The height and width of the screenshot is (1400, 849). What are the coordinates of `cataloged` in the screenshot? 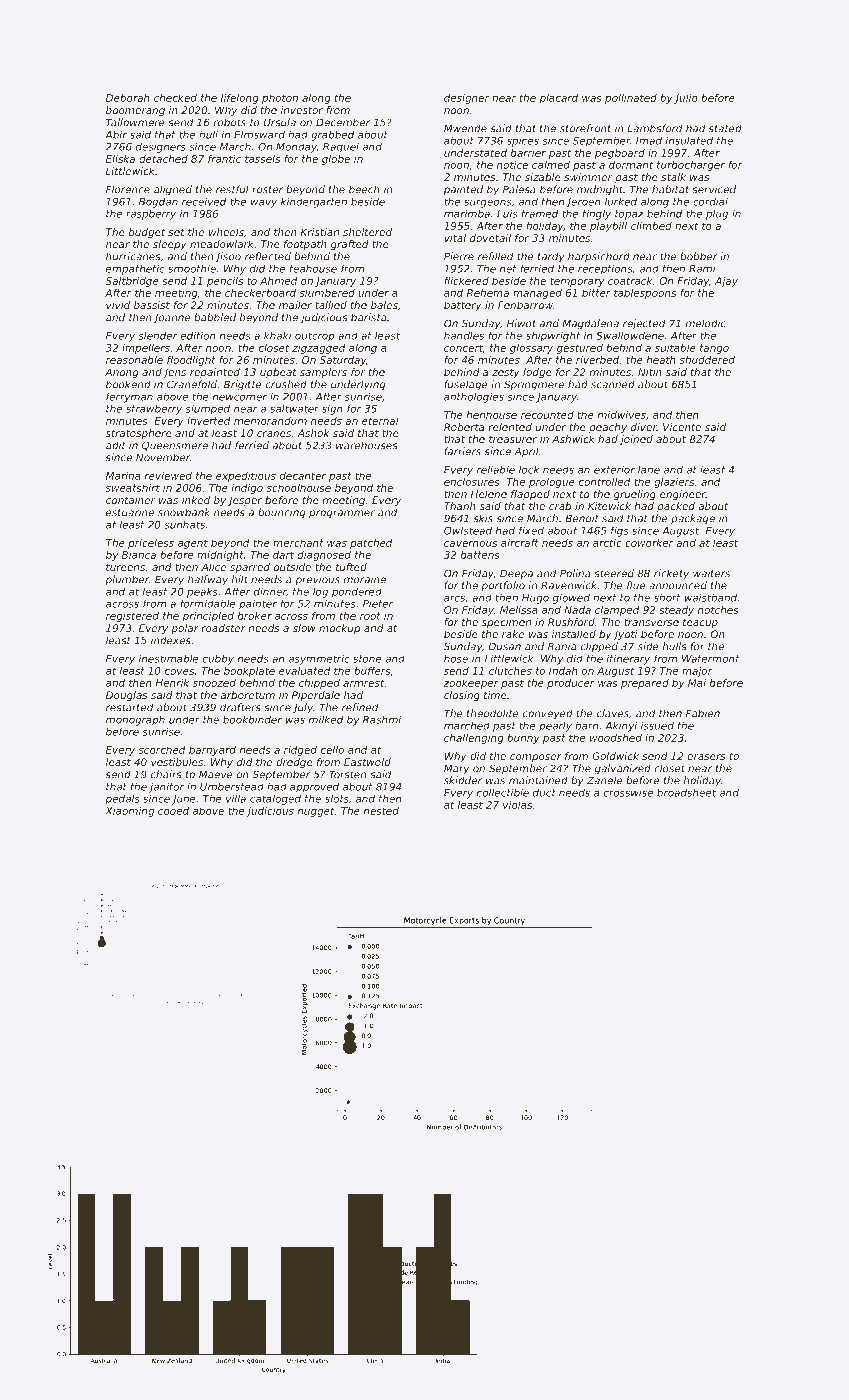 It's located at (275, 800).
